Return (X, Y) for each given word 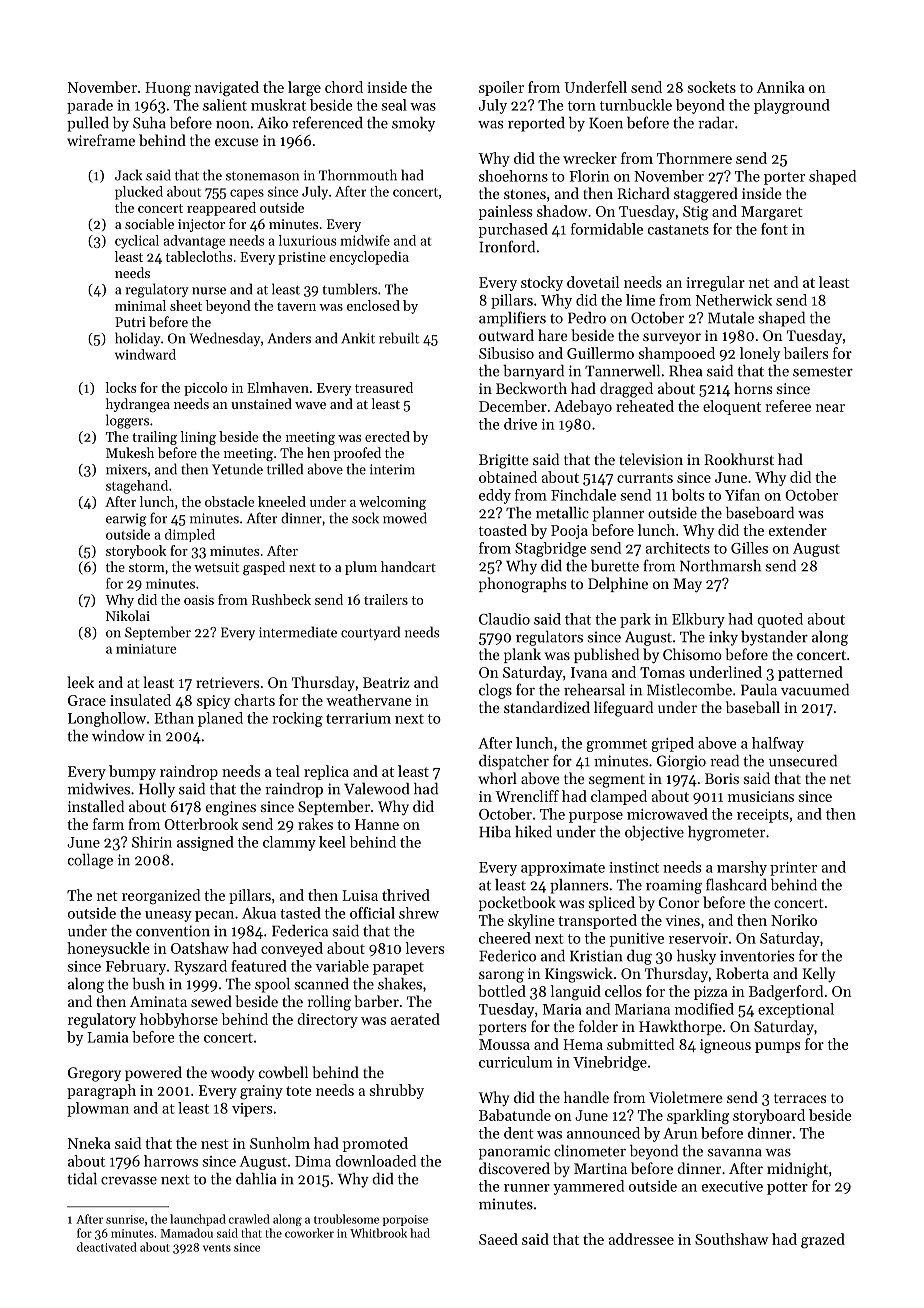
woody (232, 1073)
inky (723, 638)
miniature (146, 649)
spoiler (501, 88)
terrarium (358, 718)
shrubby (397, 1091)
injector (201, 225)
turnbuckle (636, 105)
